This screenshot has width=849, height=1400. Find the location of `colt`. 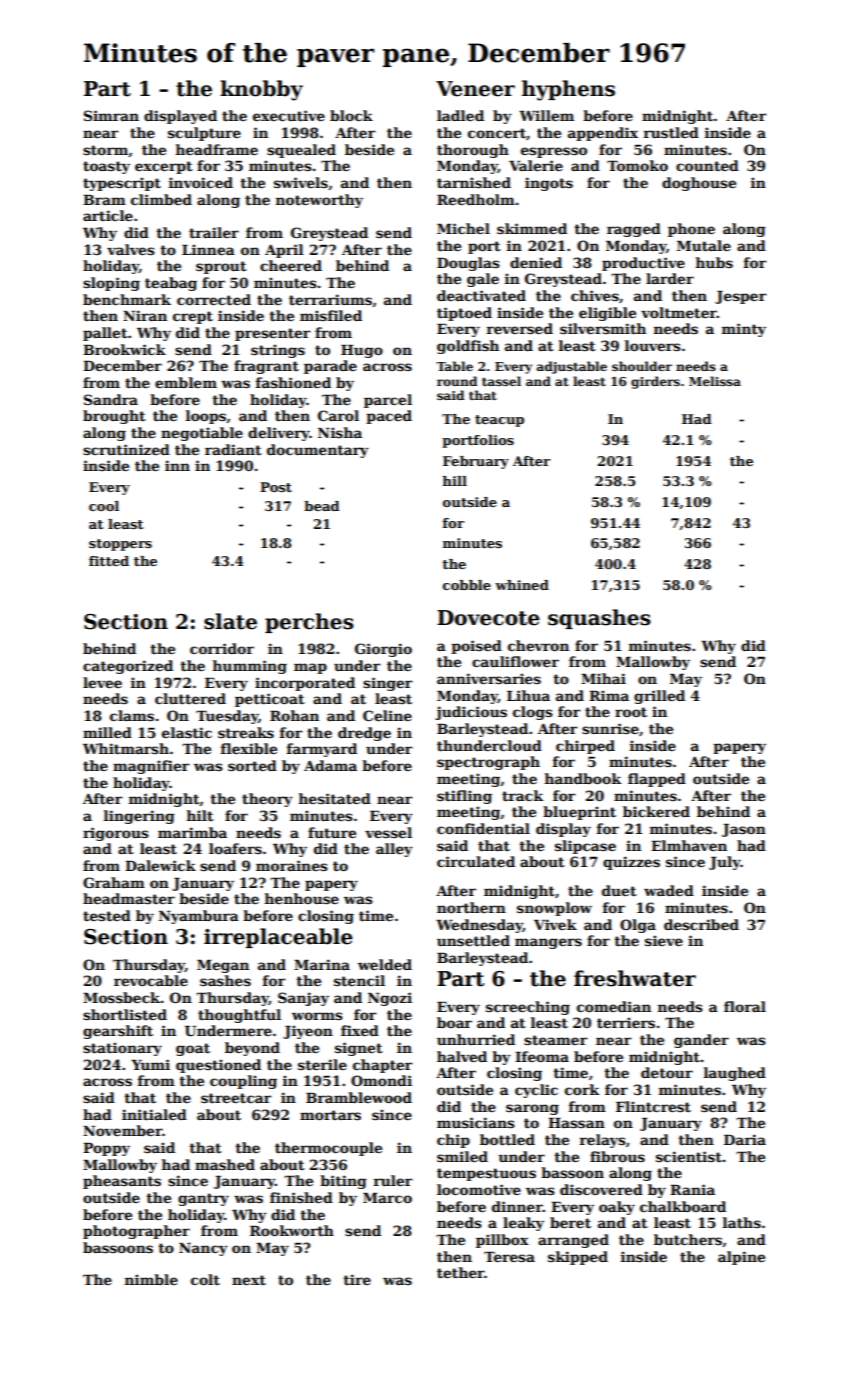

colt is located at coordinates (205, 1279).
